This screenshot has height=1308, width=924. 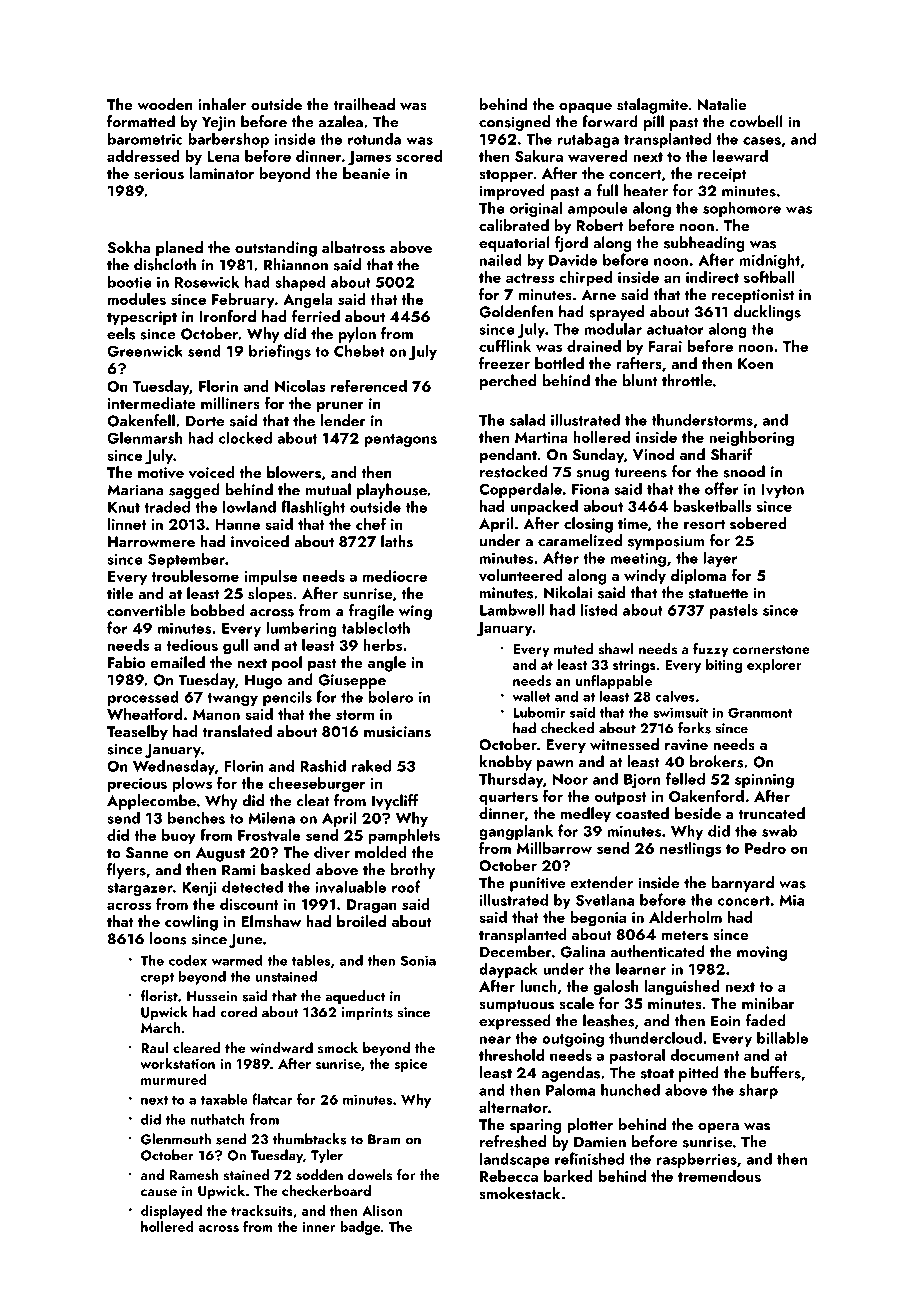 I want to click on spice, so click(x=410, y=1065).
